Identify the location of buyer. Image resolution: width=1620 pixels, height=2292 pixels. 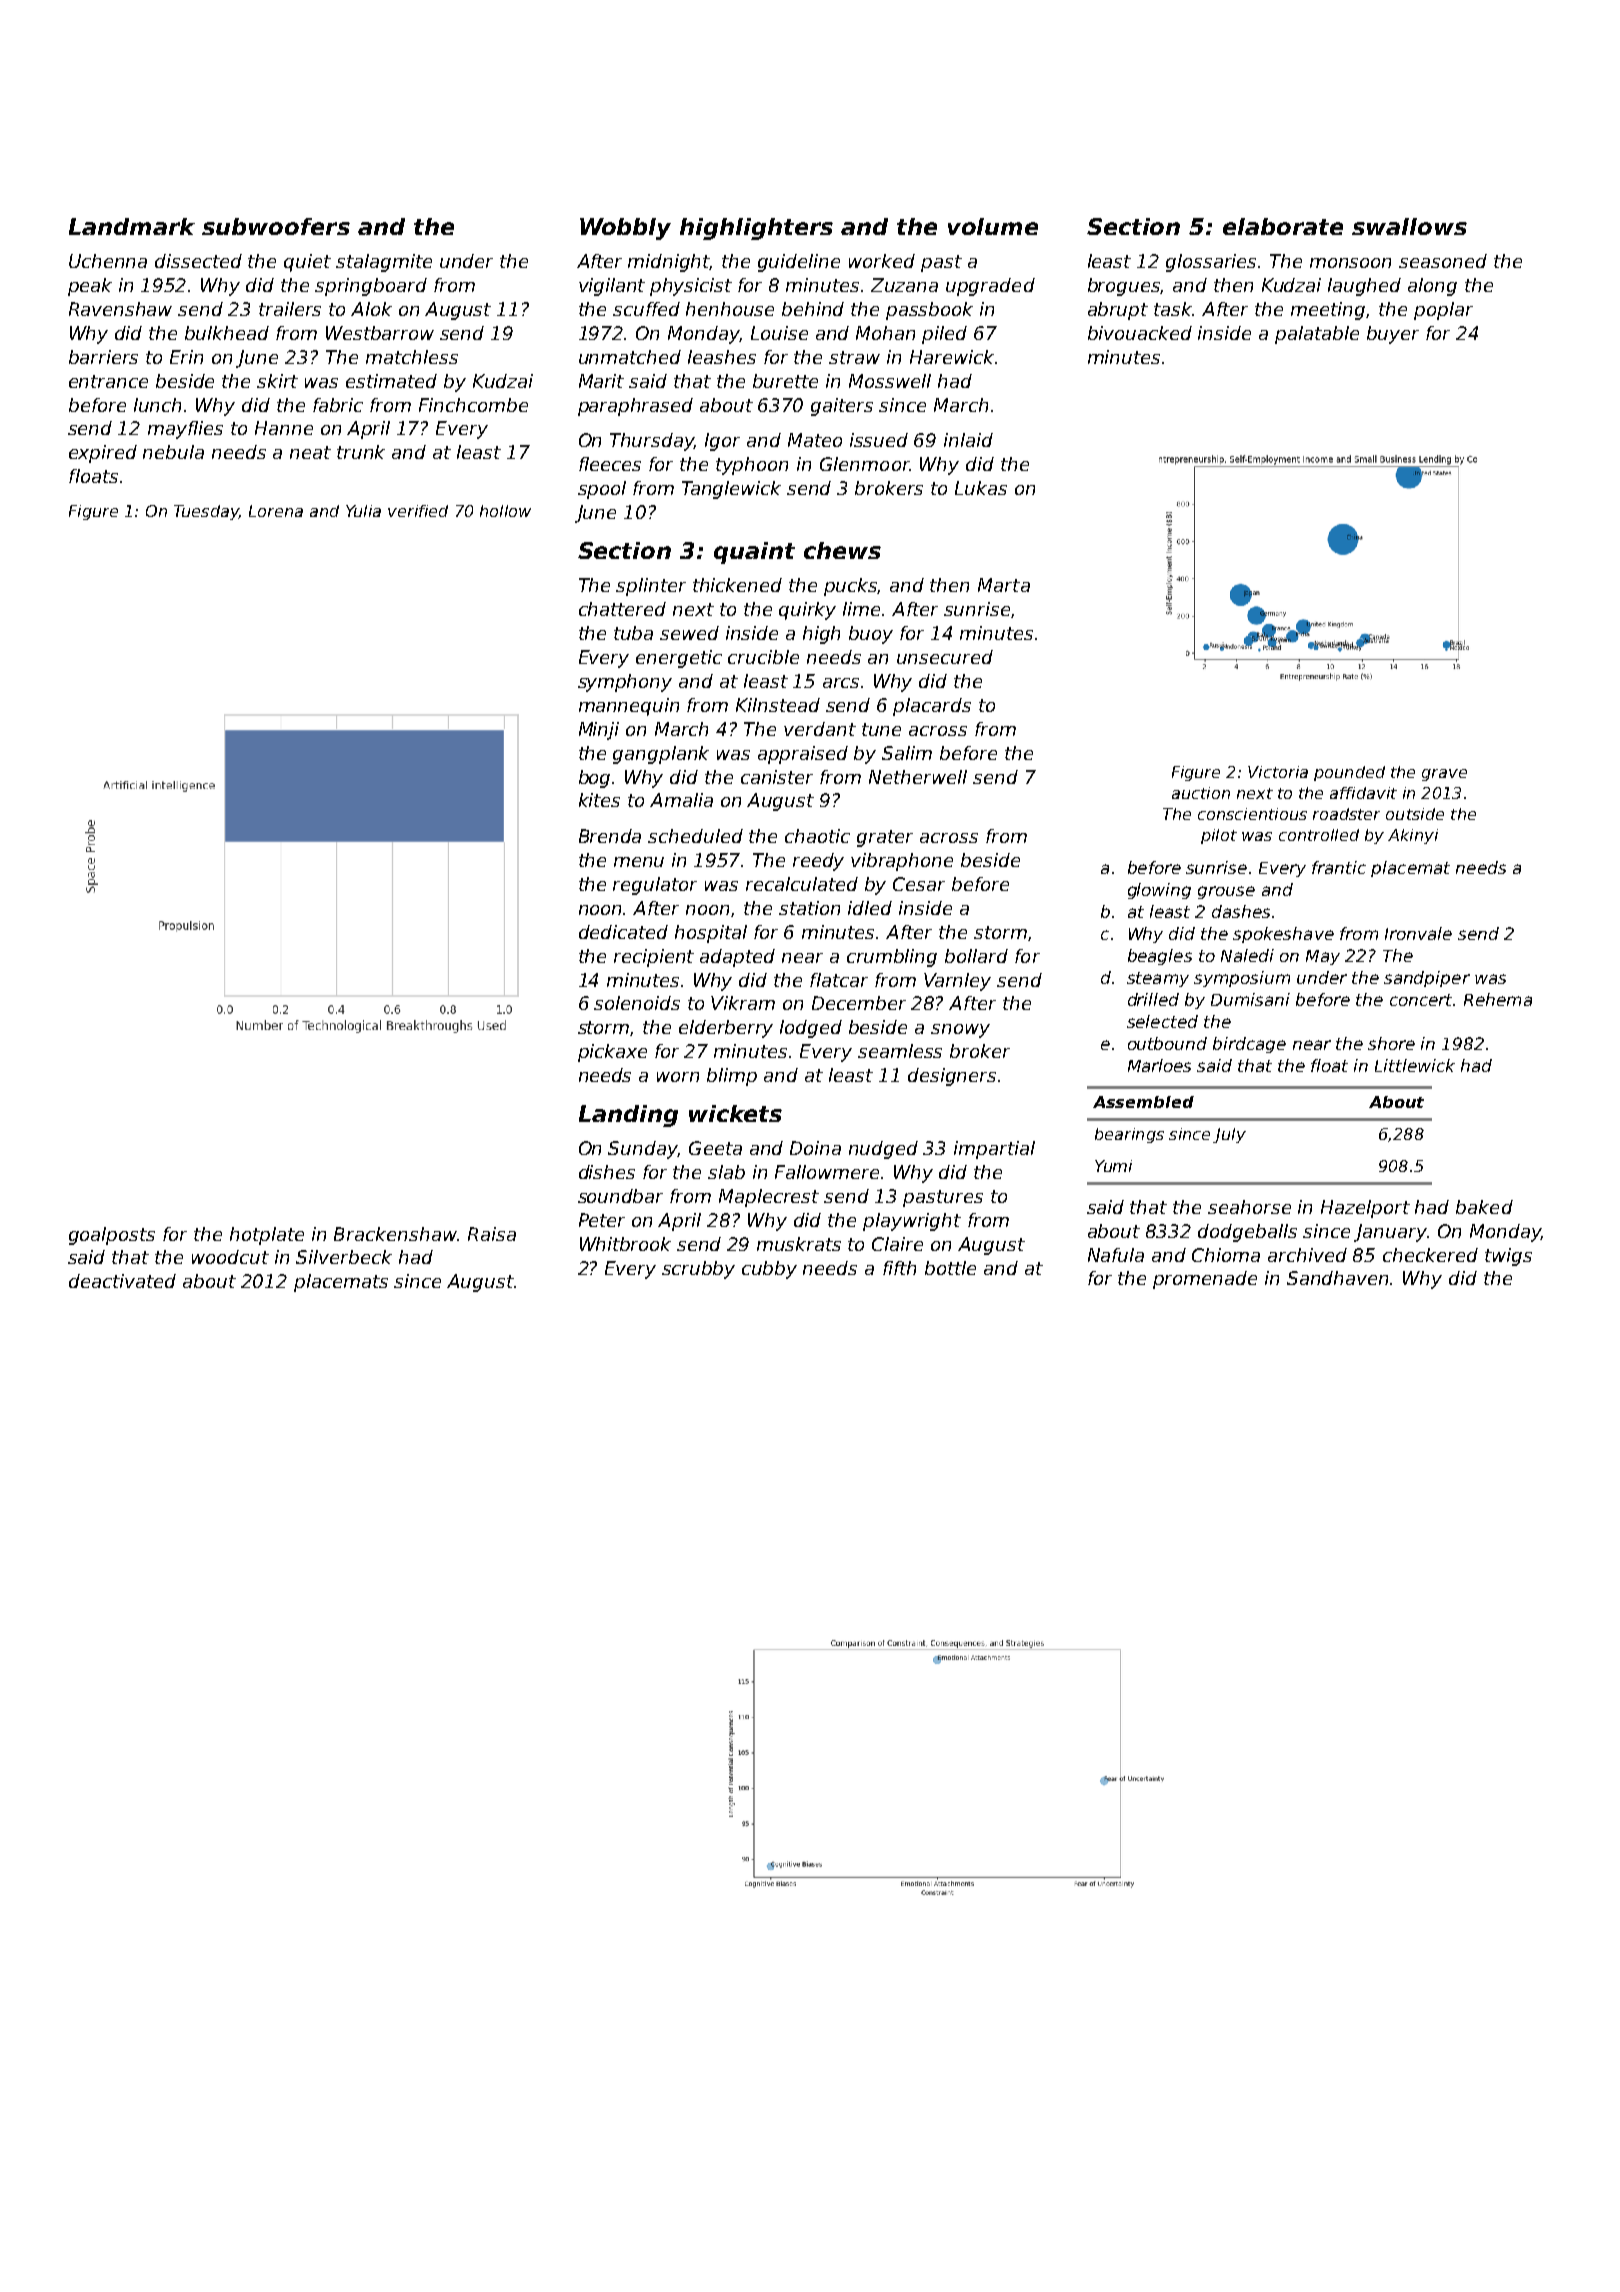
(1393, 335).
